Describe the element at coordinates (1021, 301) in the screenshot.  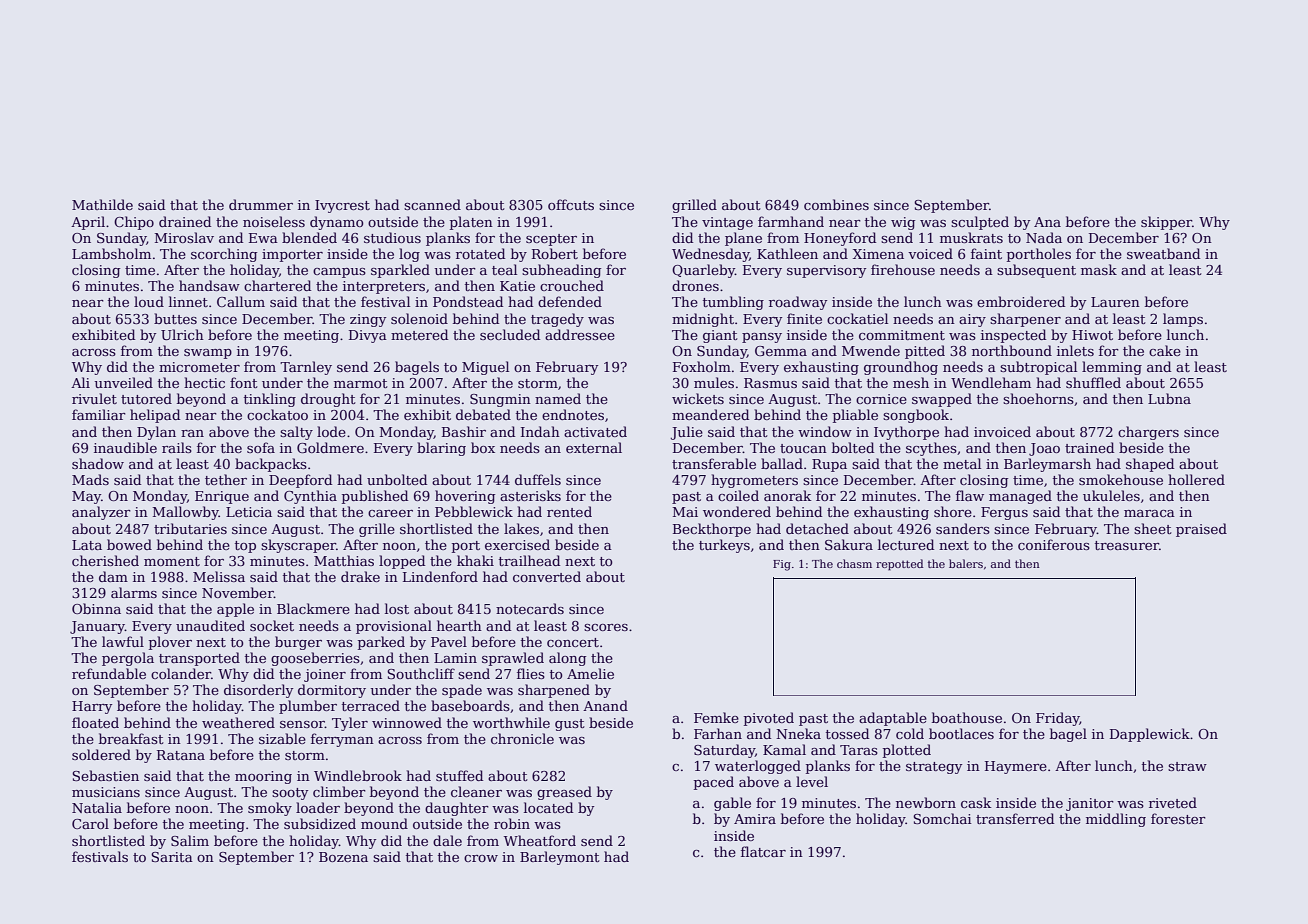
I see `embroidered` at that location.
